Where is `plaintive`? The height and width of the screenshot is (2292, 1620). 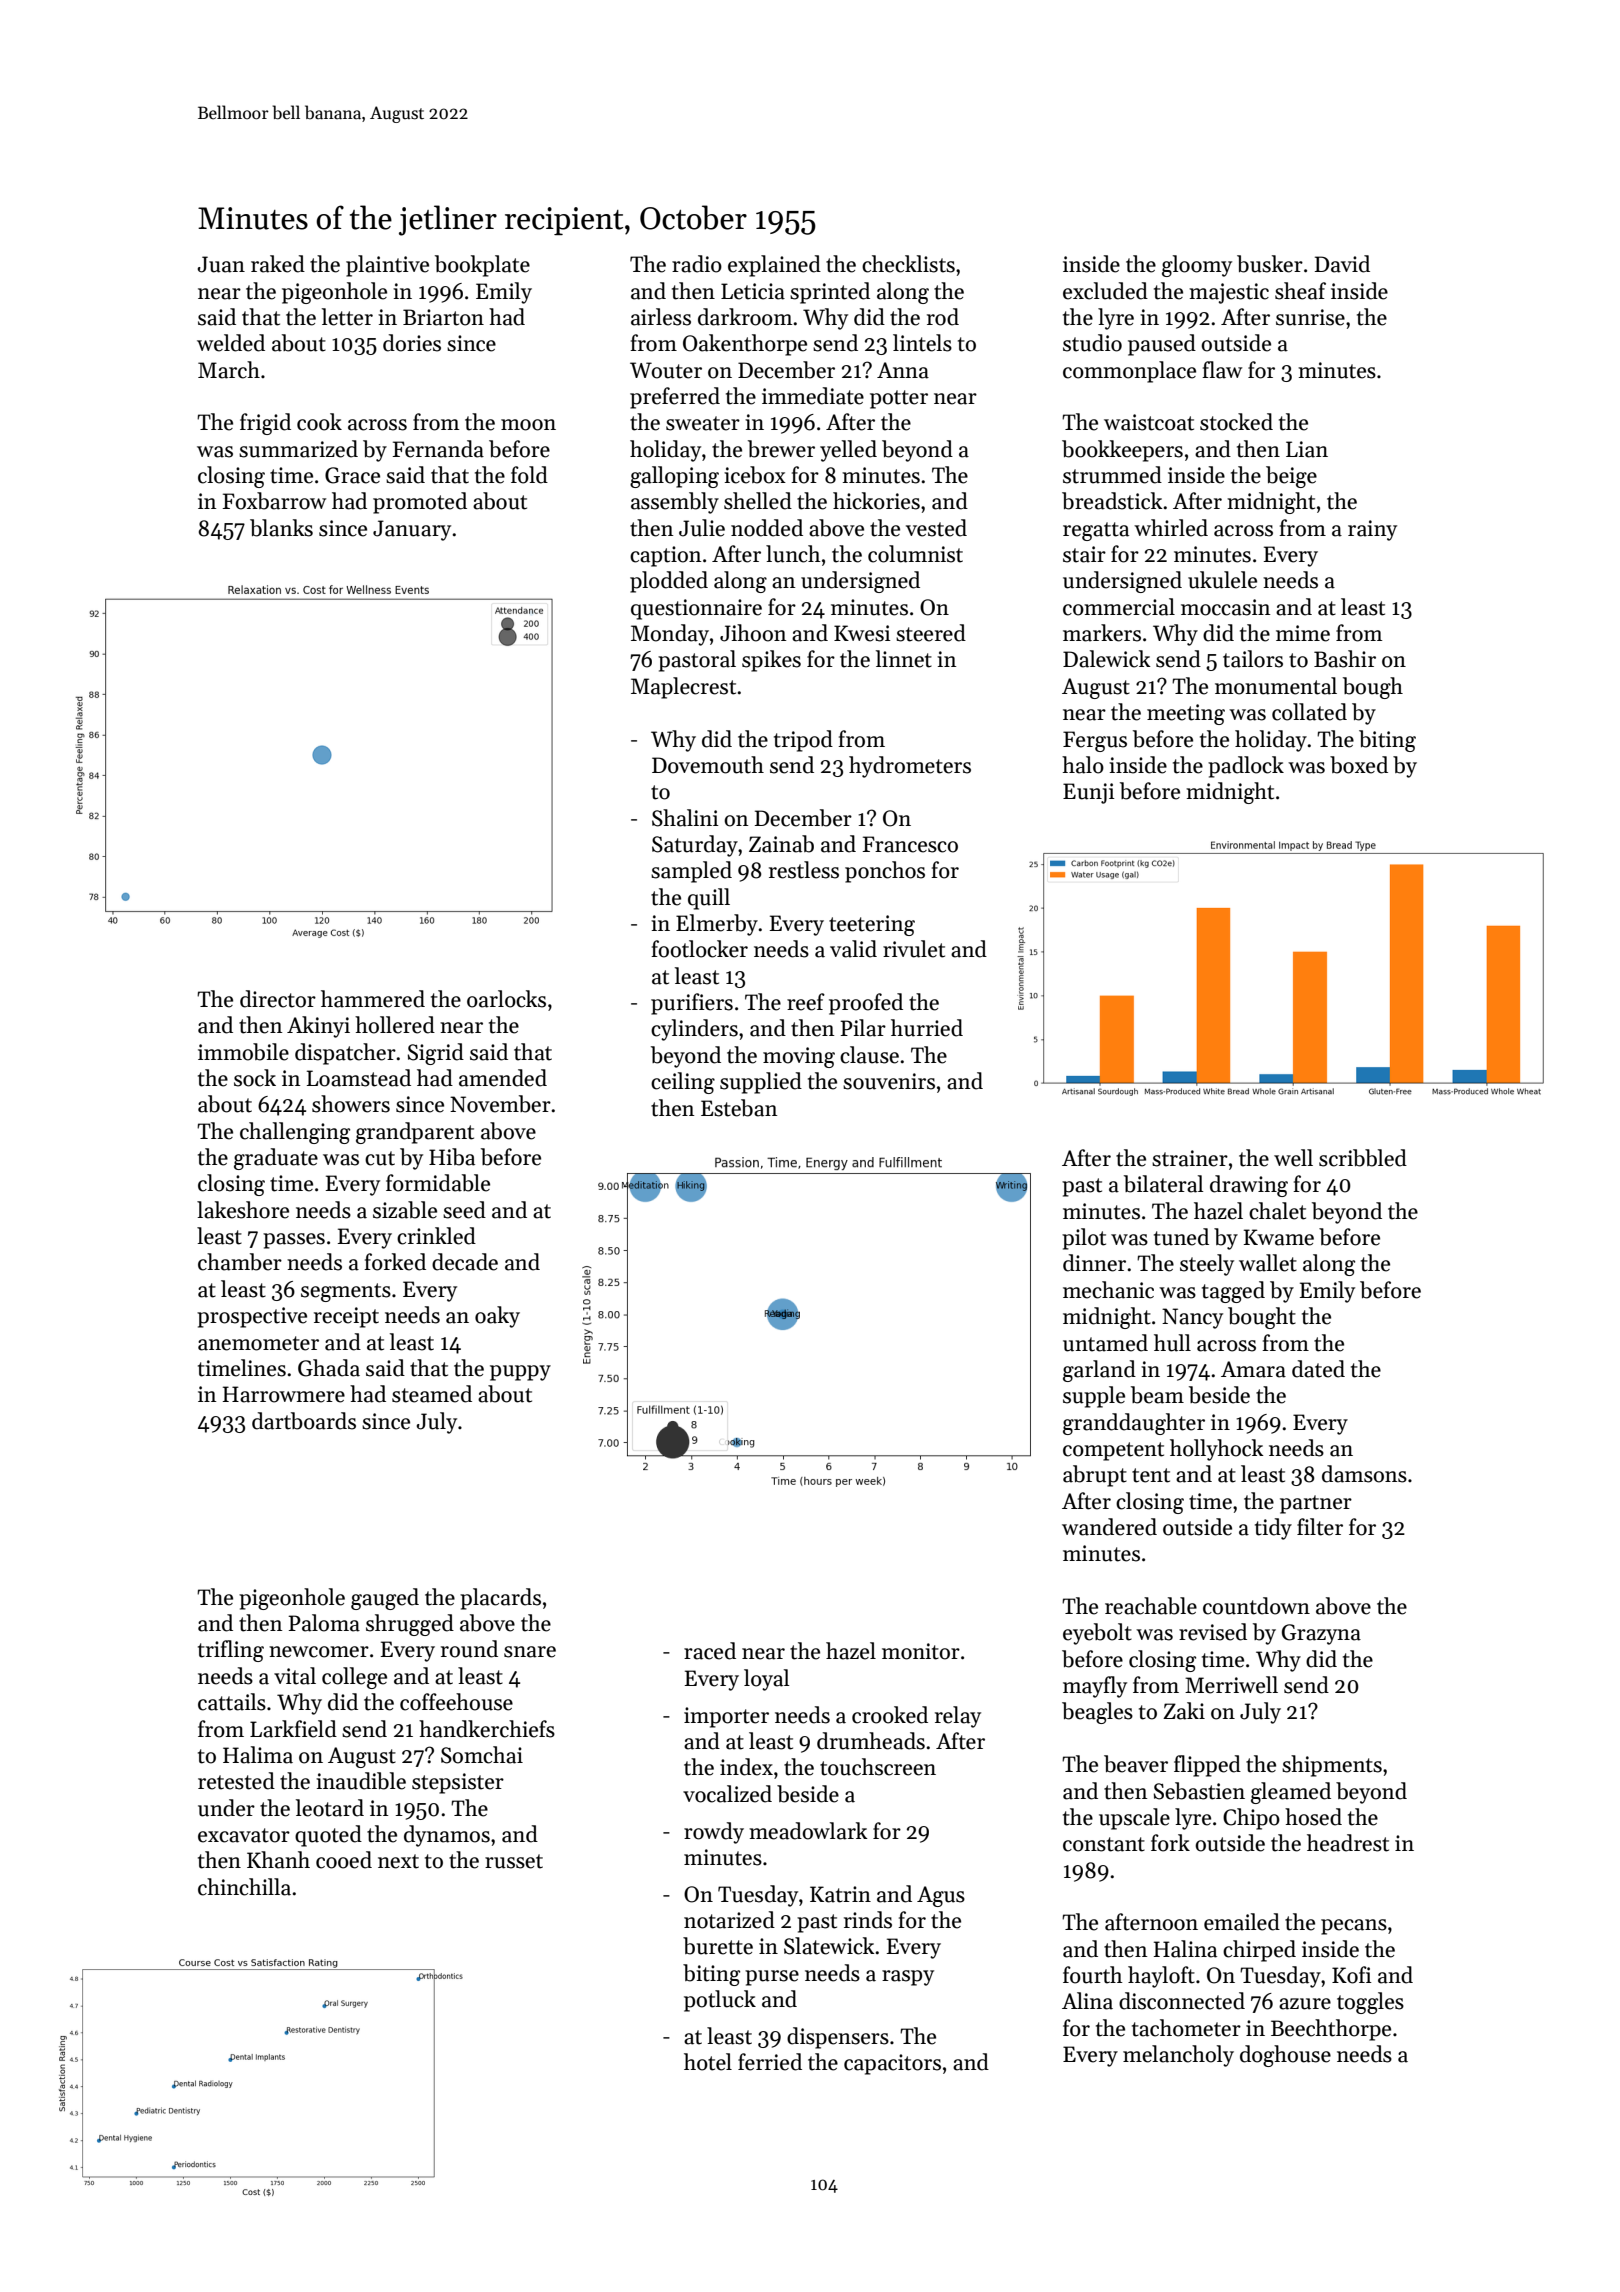
plaintive is located at coordinates (387, 266).
